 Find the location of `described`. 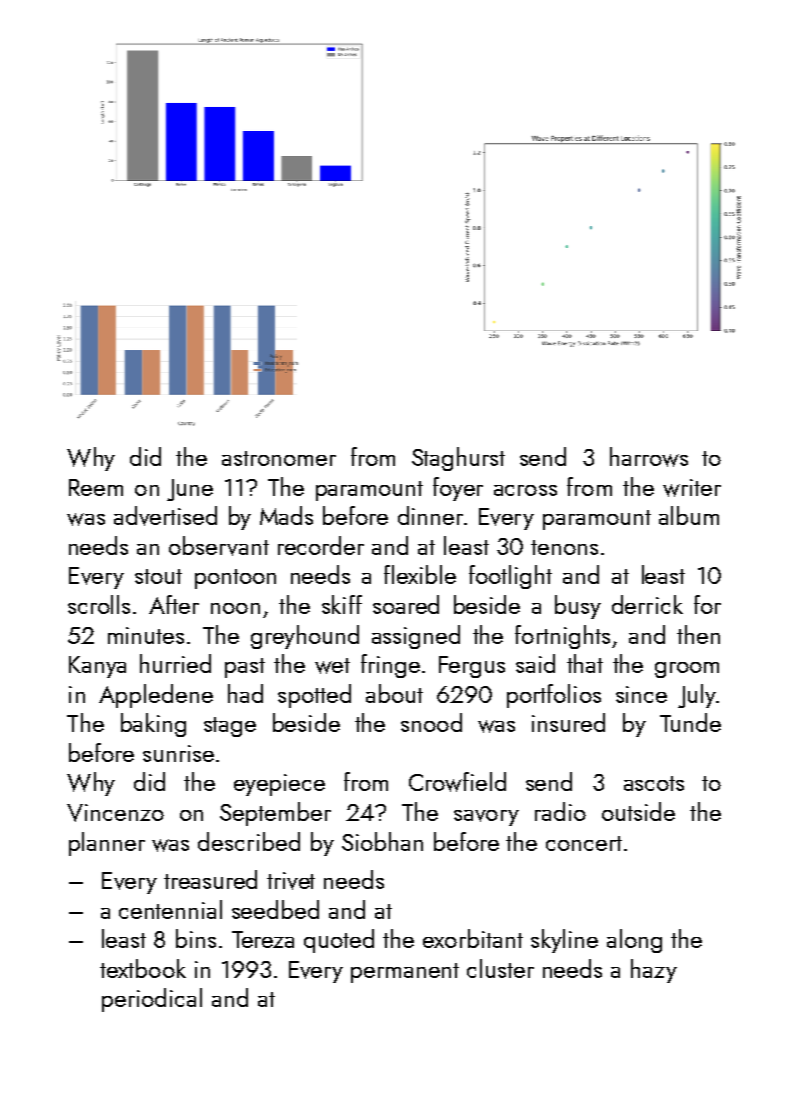

described is located at coordinates (249, 841).
